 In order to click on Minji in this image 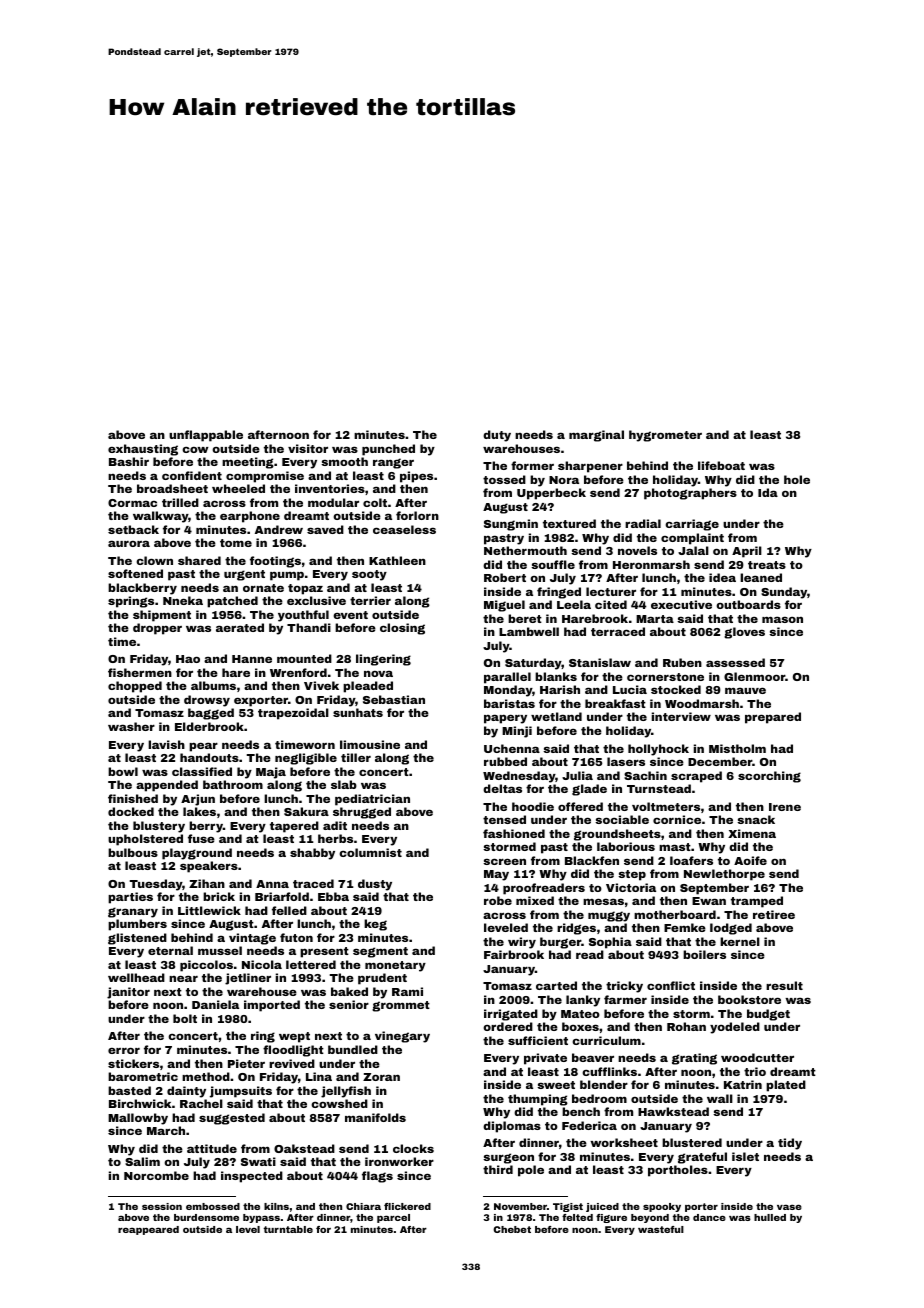, I will do `click(517, 732)`.
